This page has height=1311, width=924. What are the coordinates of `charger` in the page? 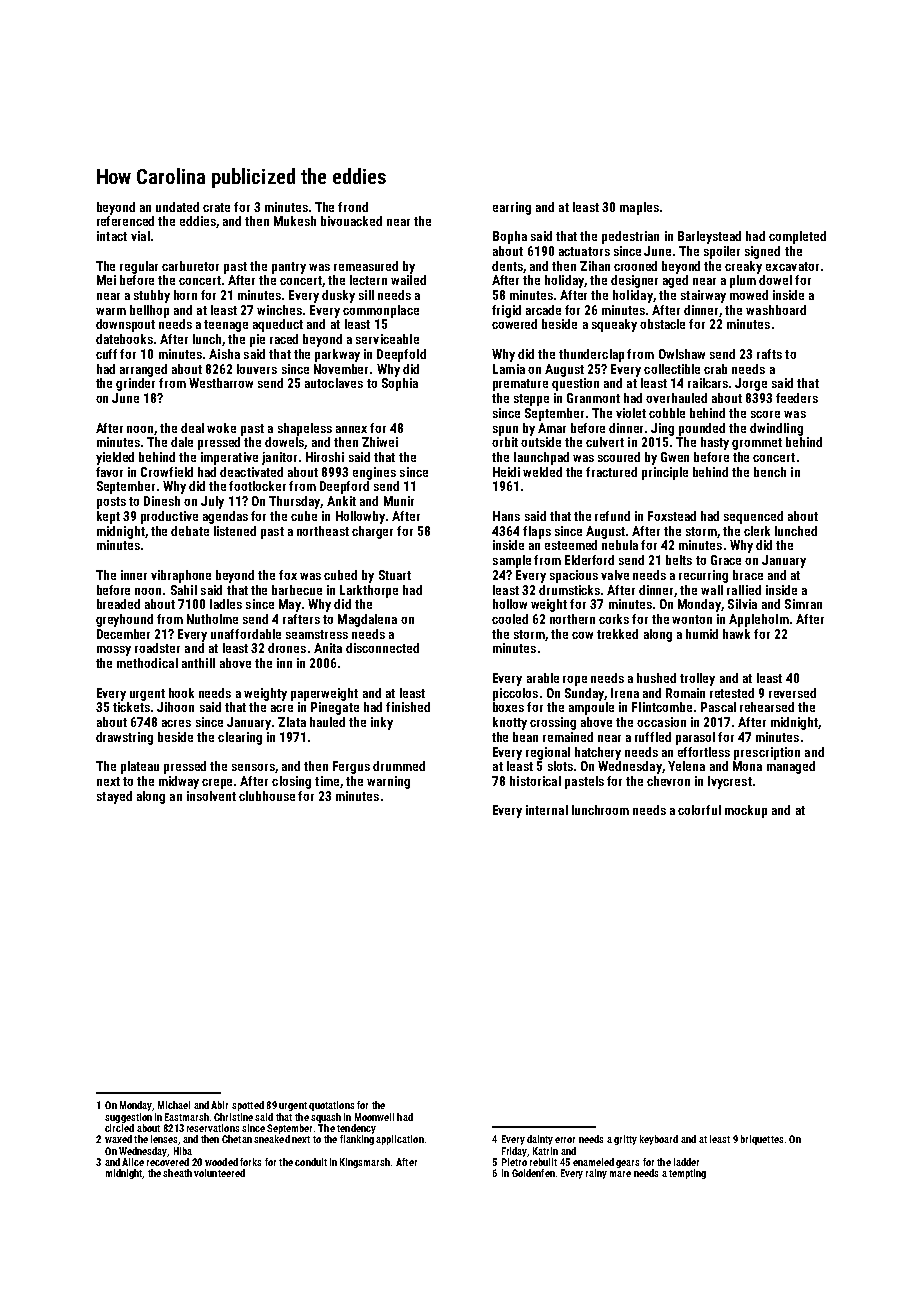 It's located at (372, 532).
